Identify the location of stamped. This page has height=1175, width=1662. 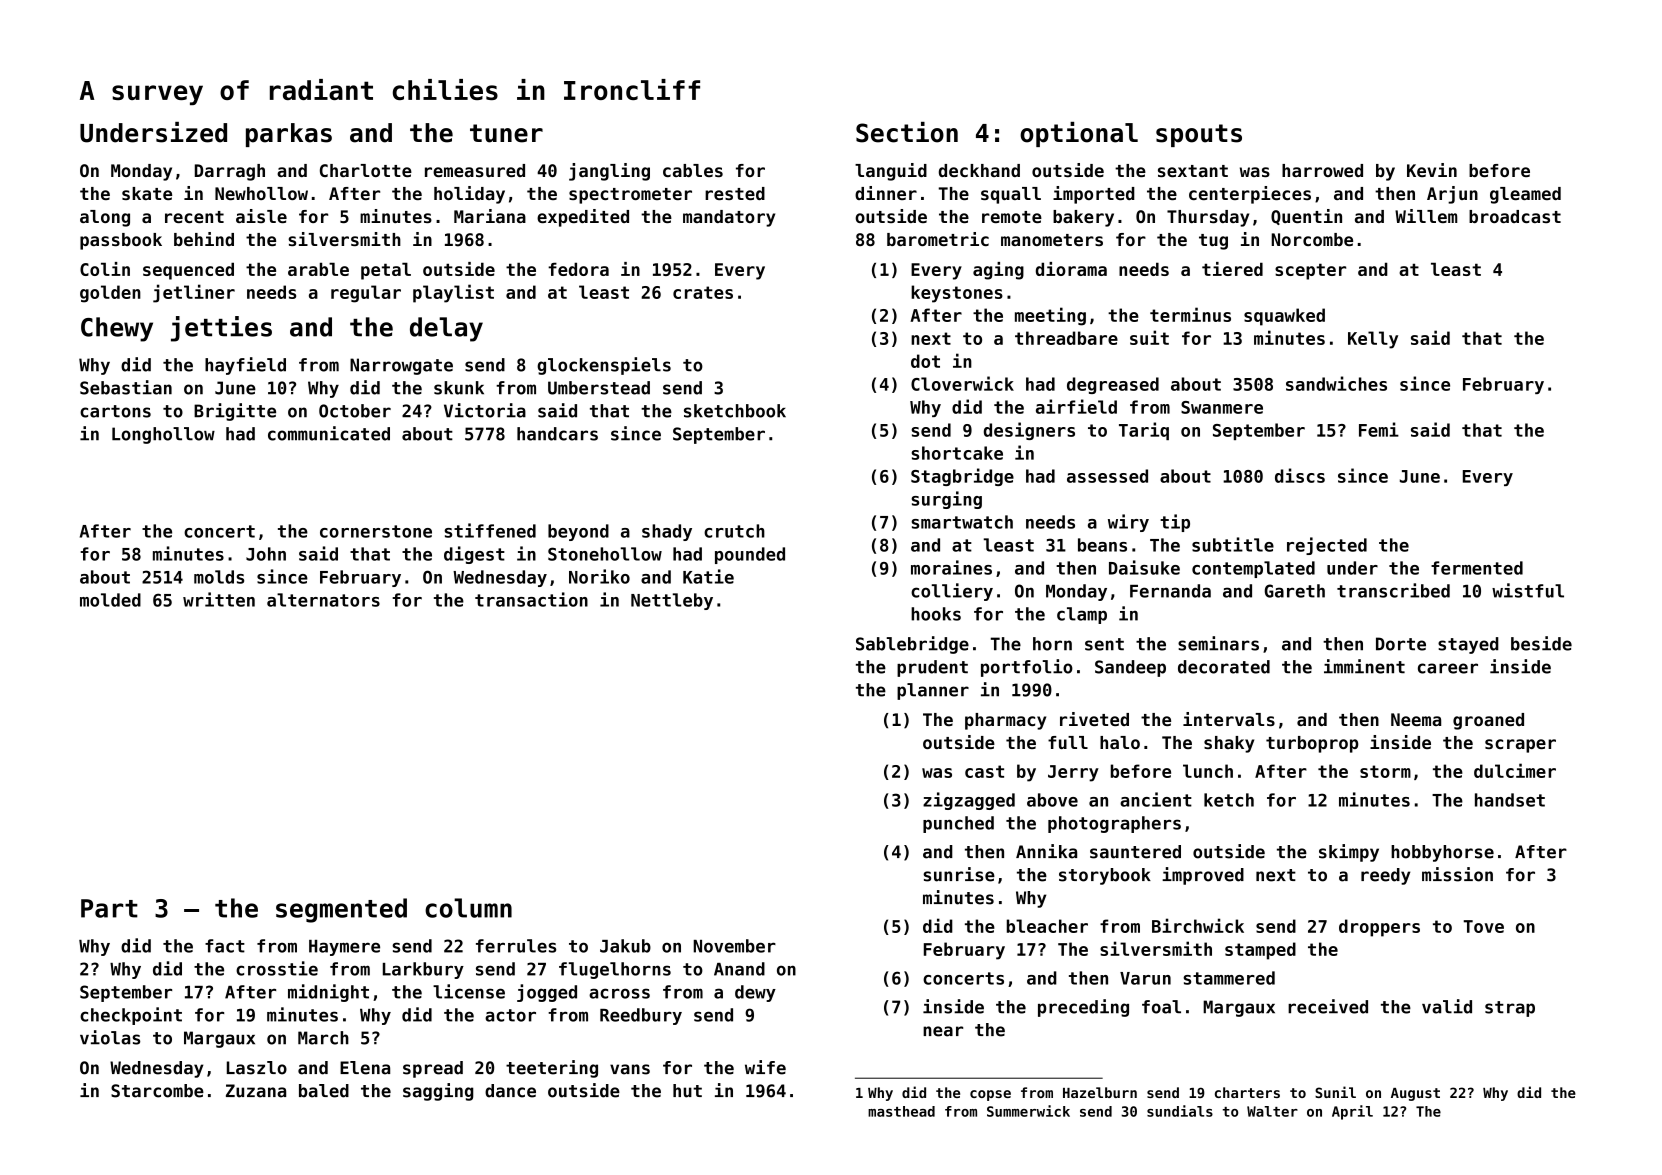
(1260, 951).
